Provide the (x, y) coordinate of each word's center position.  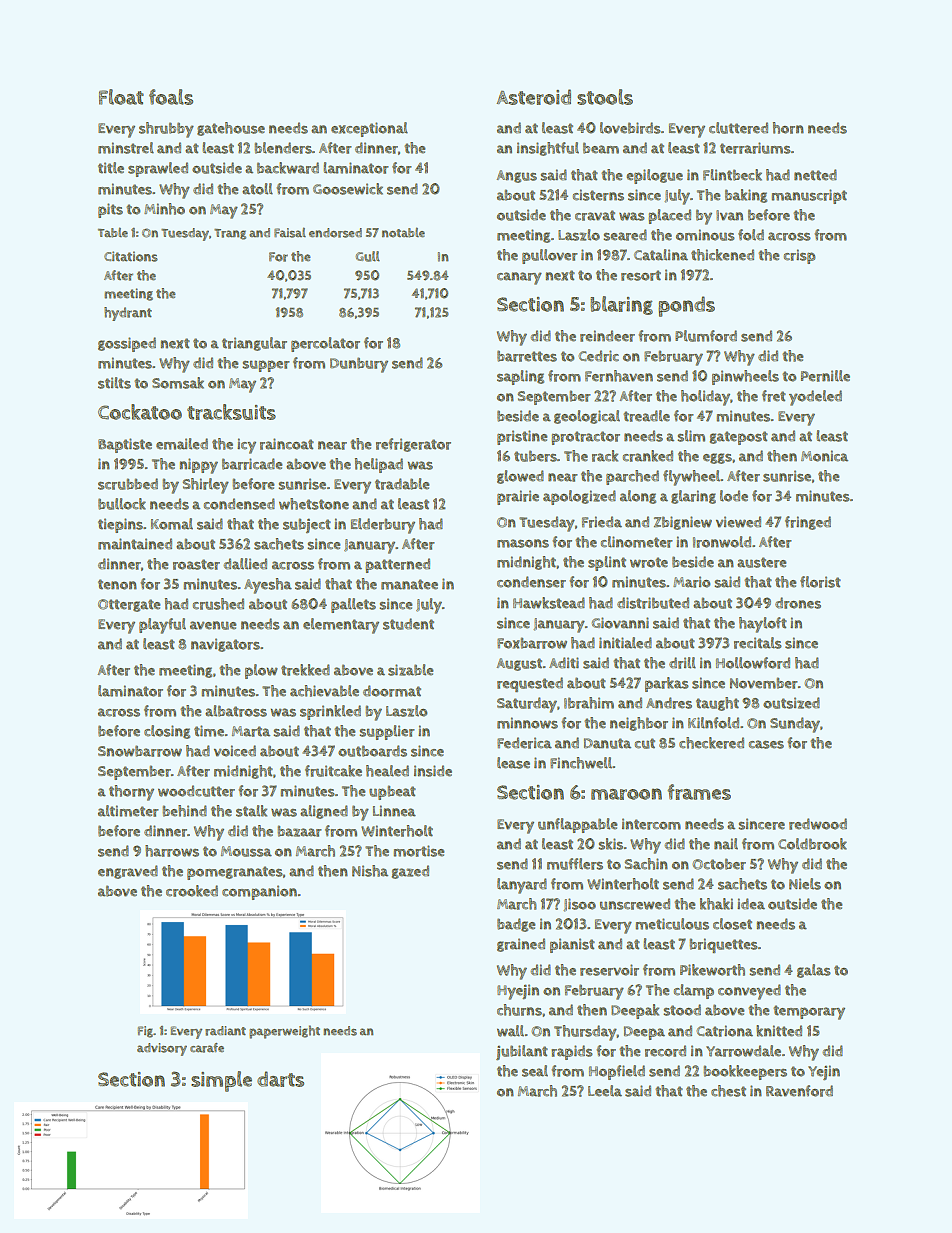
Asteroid (534, 97)
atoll (257, 189)
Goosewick (348, 189)
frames (699, 792)
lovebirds (630, 128)
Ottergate (129, 605)
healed (387, 771)
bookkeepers (745, 1072)
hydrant (128, 314)
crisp (799, 256)
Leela (605, 1091)
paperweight (284, 1032)
